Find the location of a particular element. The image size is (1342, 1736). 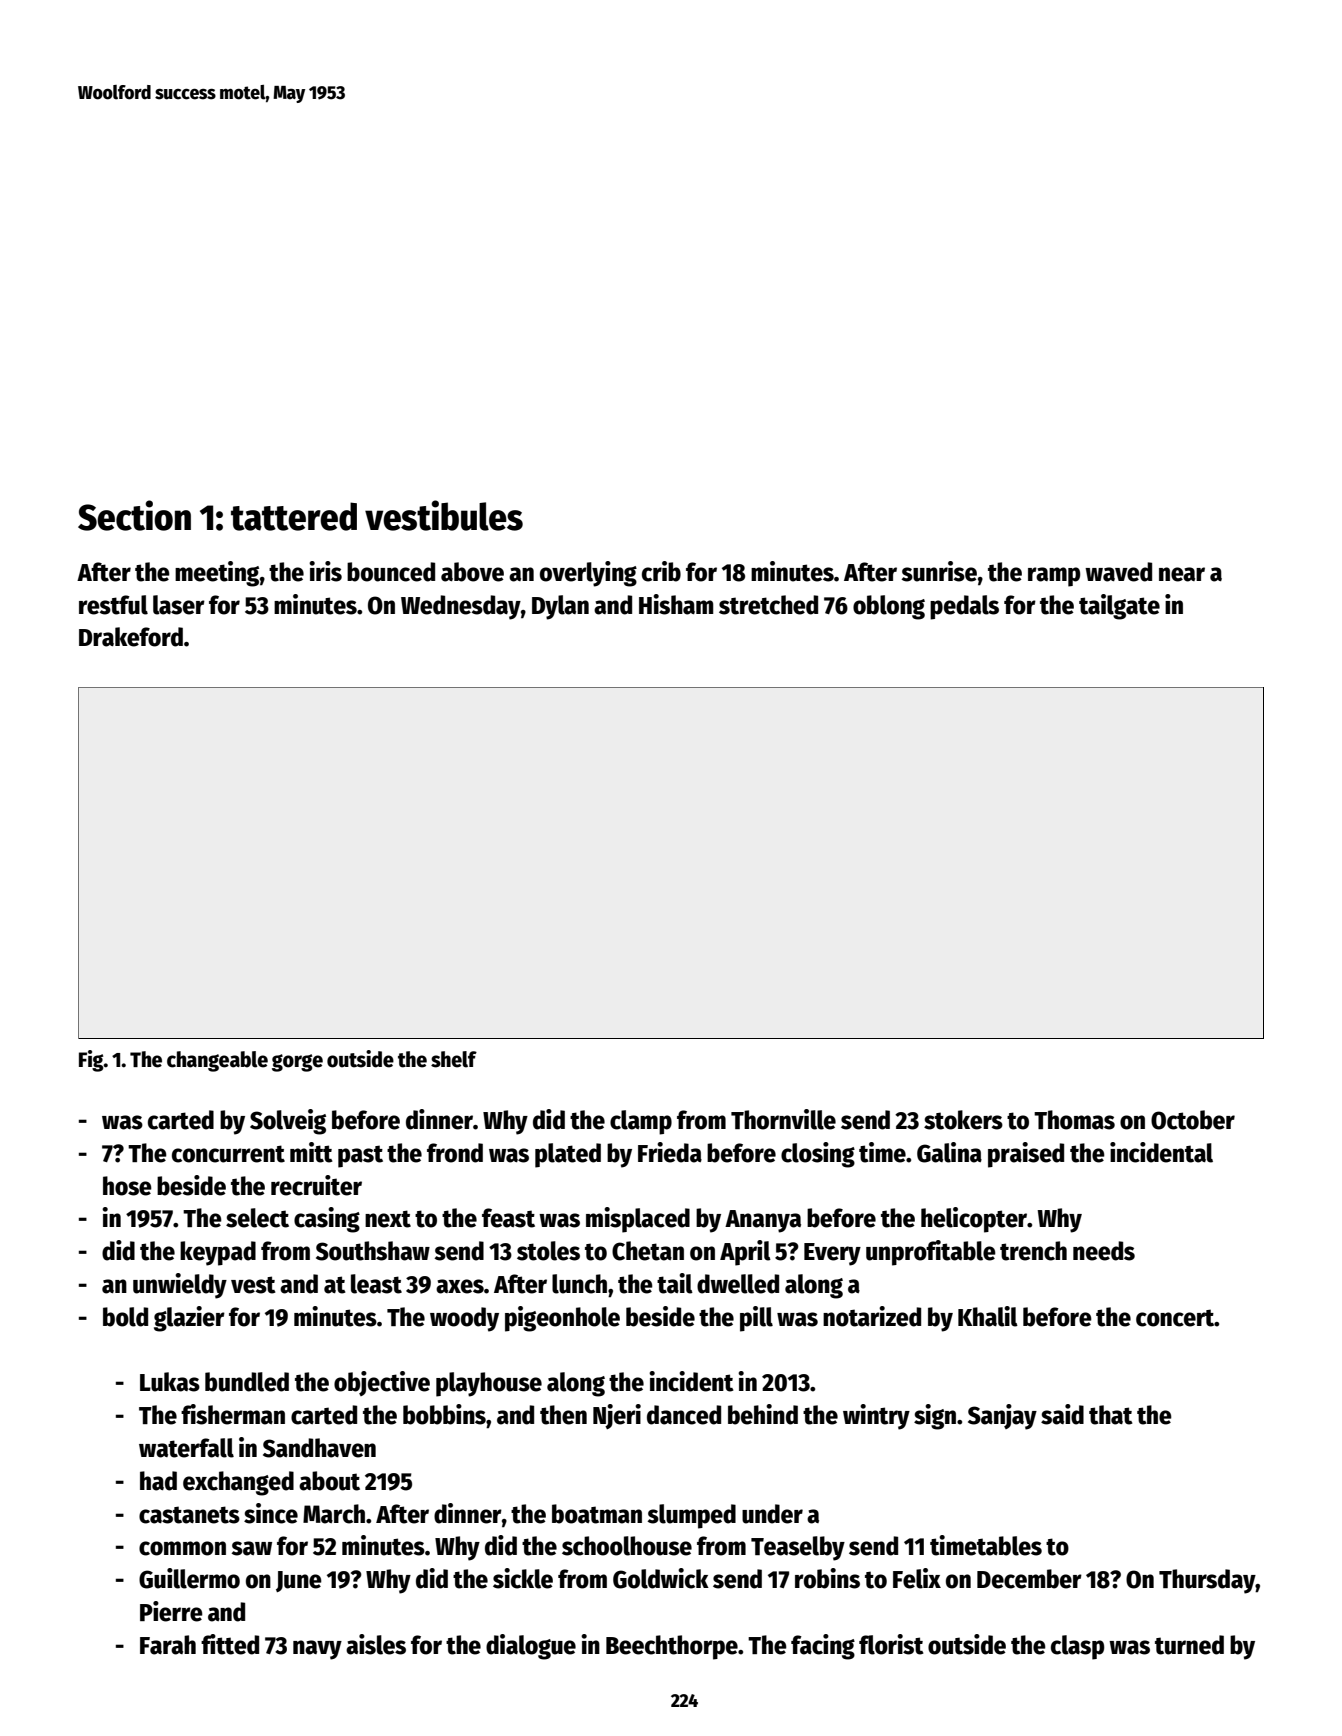

Dylan is located at coordinates (560, 607).
